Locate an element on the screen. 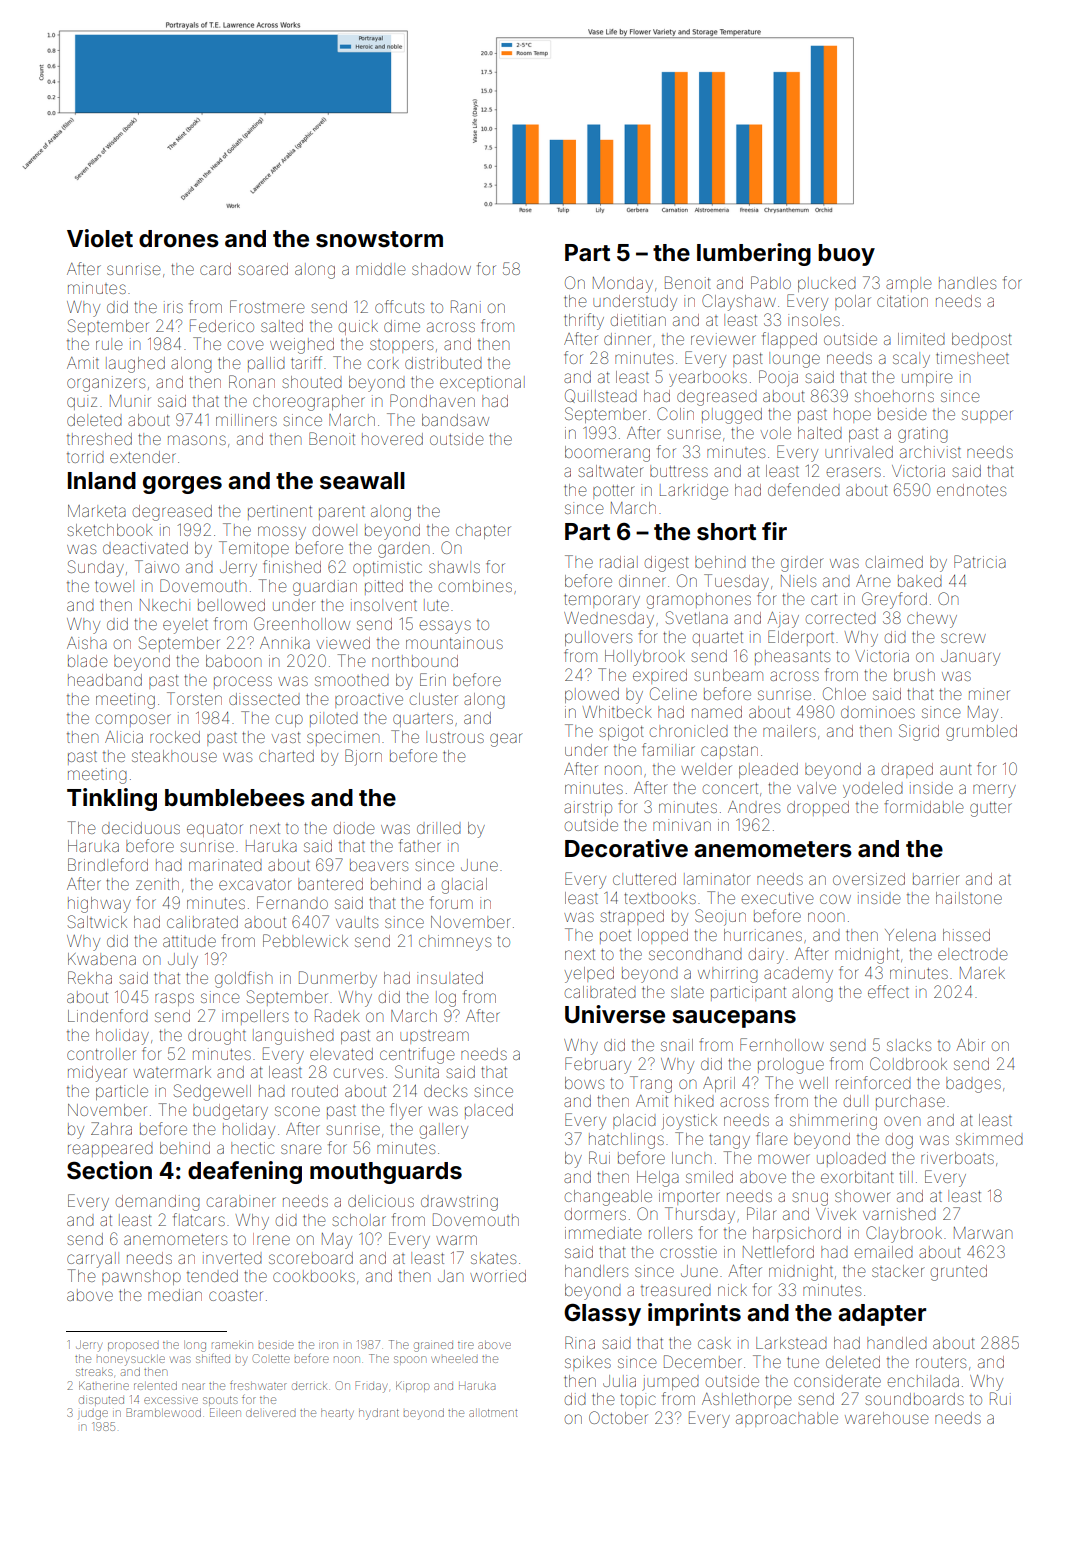  hatchlings is located at coordinates (626, 1141).
